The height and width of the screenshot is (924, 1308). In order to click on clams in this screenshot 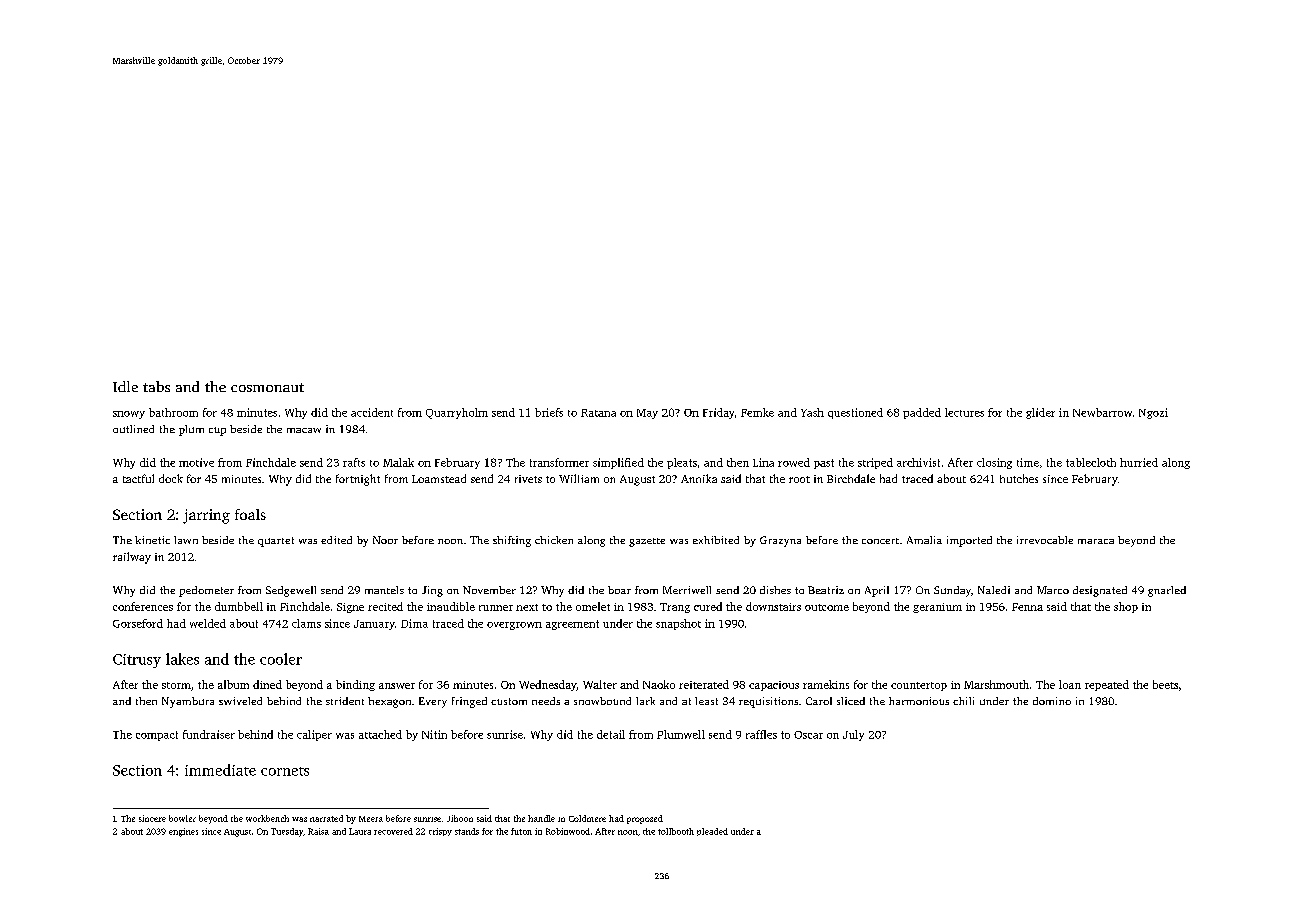, I will do `click(306, 623)`.
